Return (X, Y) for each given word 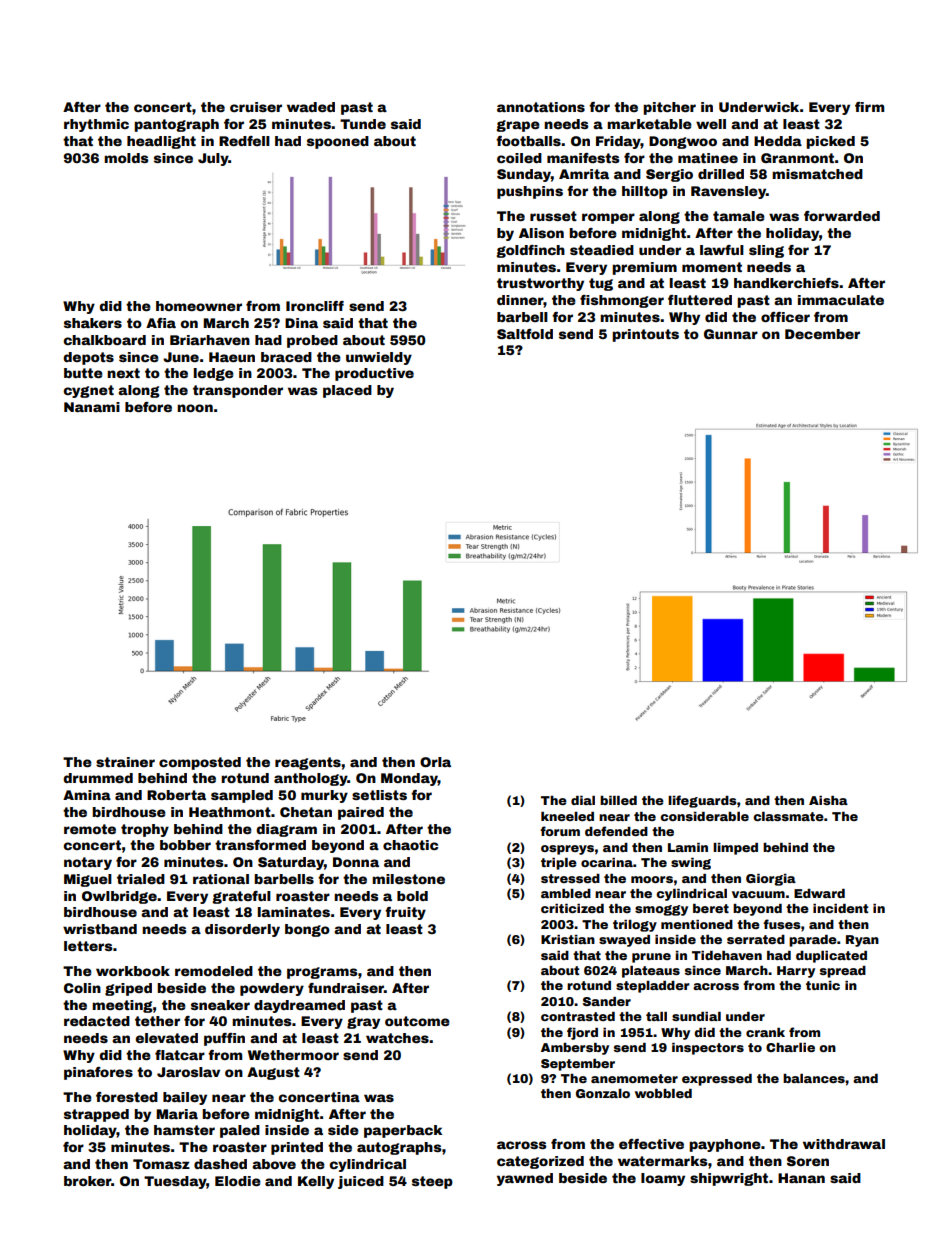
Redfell (244, 141)
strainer (125, 762)
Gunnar (731, 334)
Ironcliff (315, 306)
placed (347, 391)
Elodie (238, 1181)
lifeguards (702, 801)
